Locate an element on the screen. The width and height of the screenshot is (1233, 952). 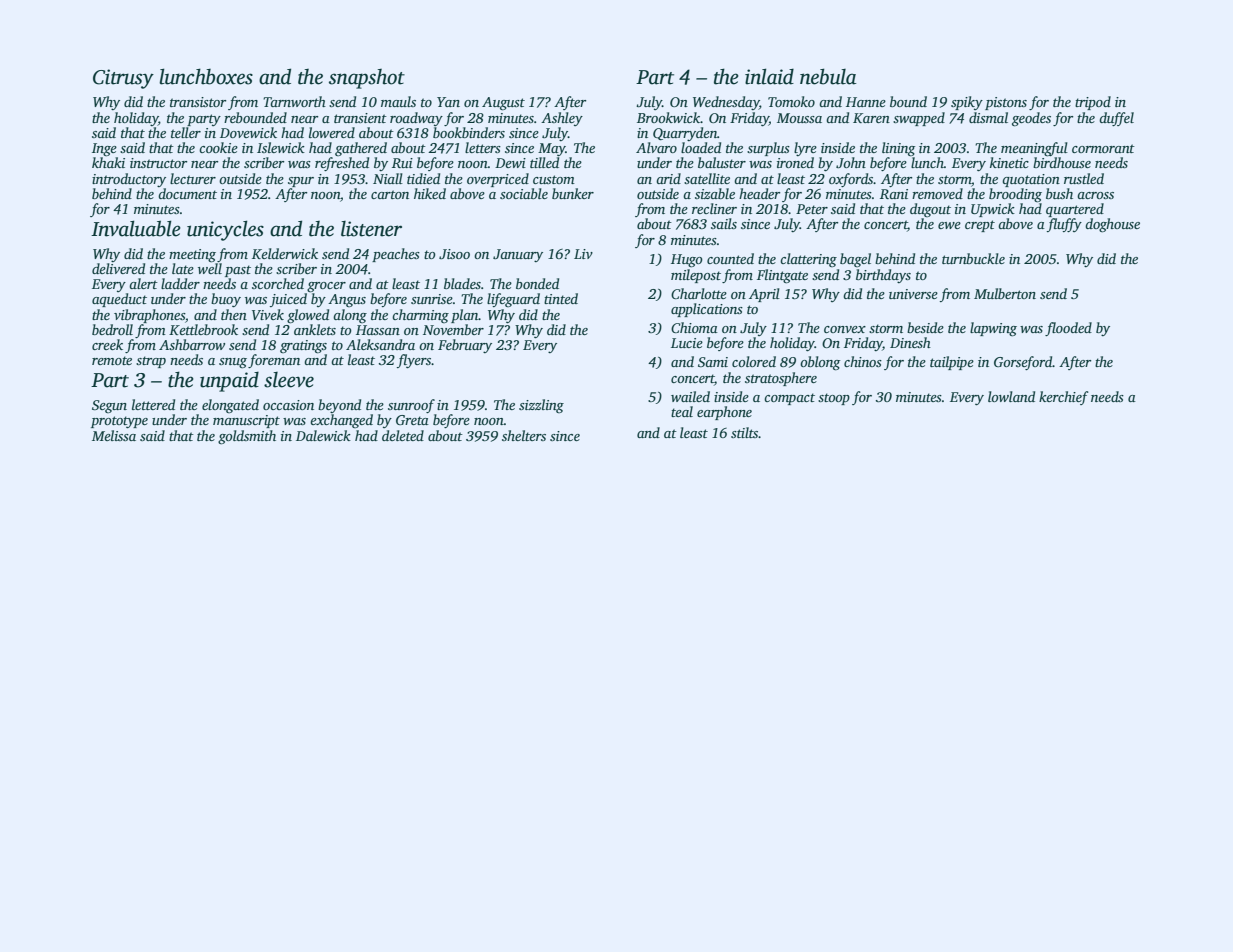
Wednesday is located at coordinates (726, 103).
